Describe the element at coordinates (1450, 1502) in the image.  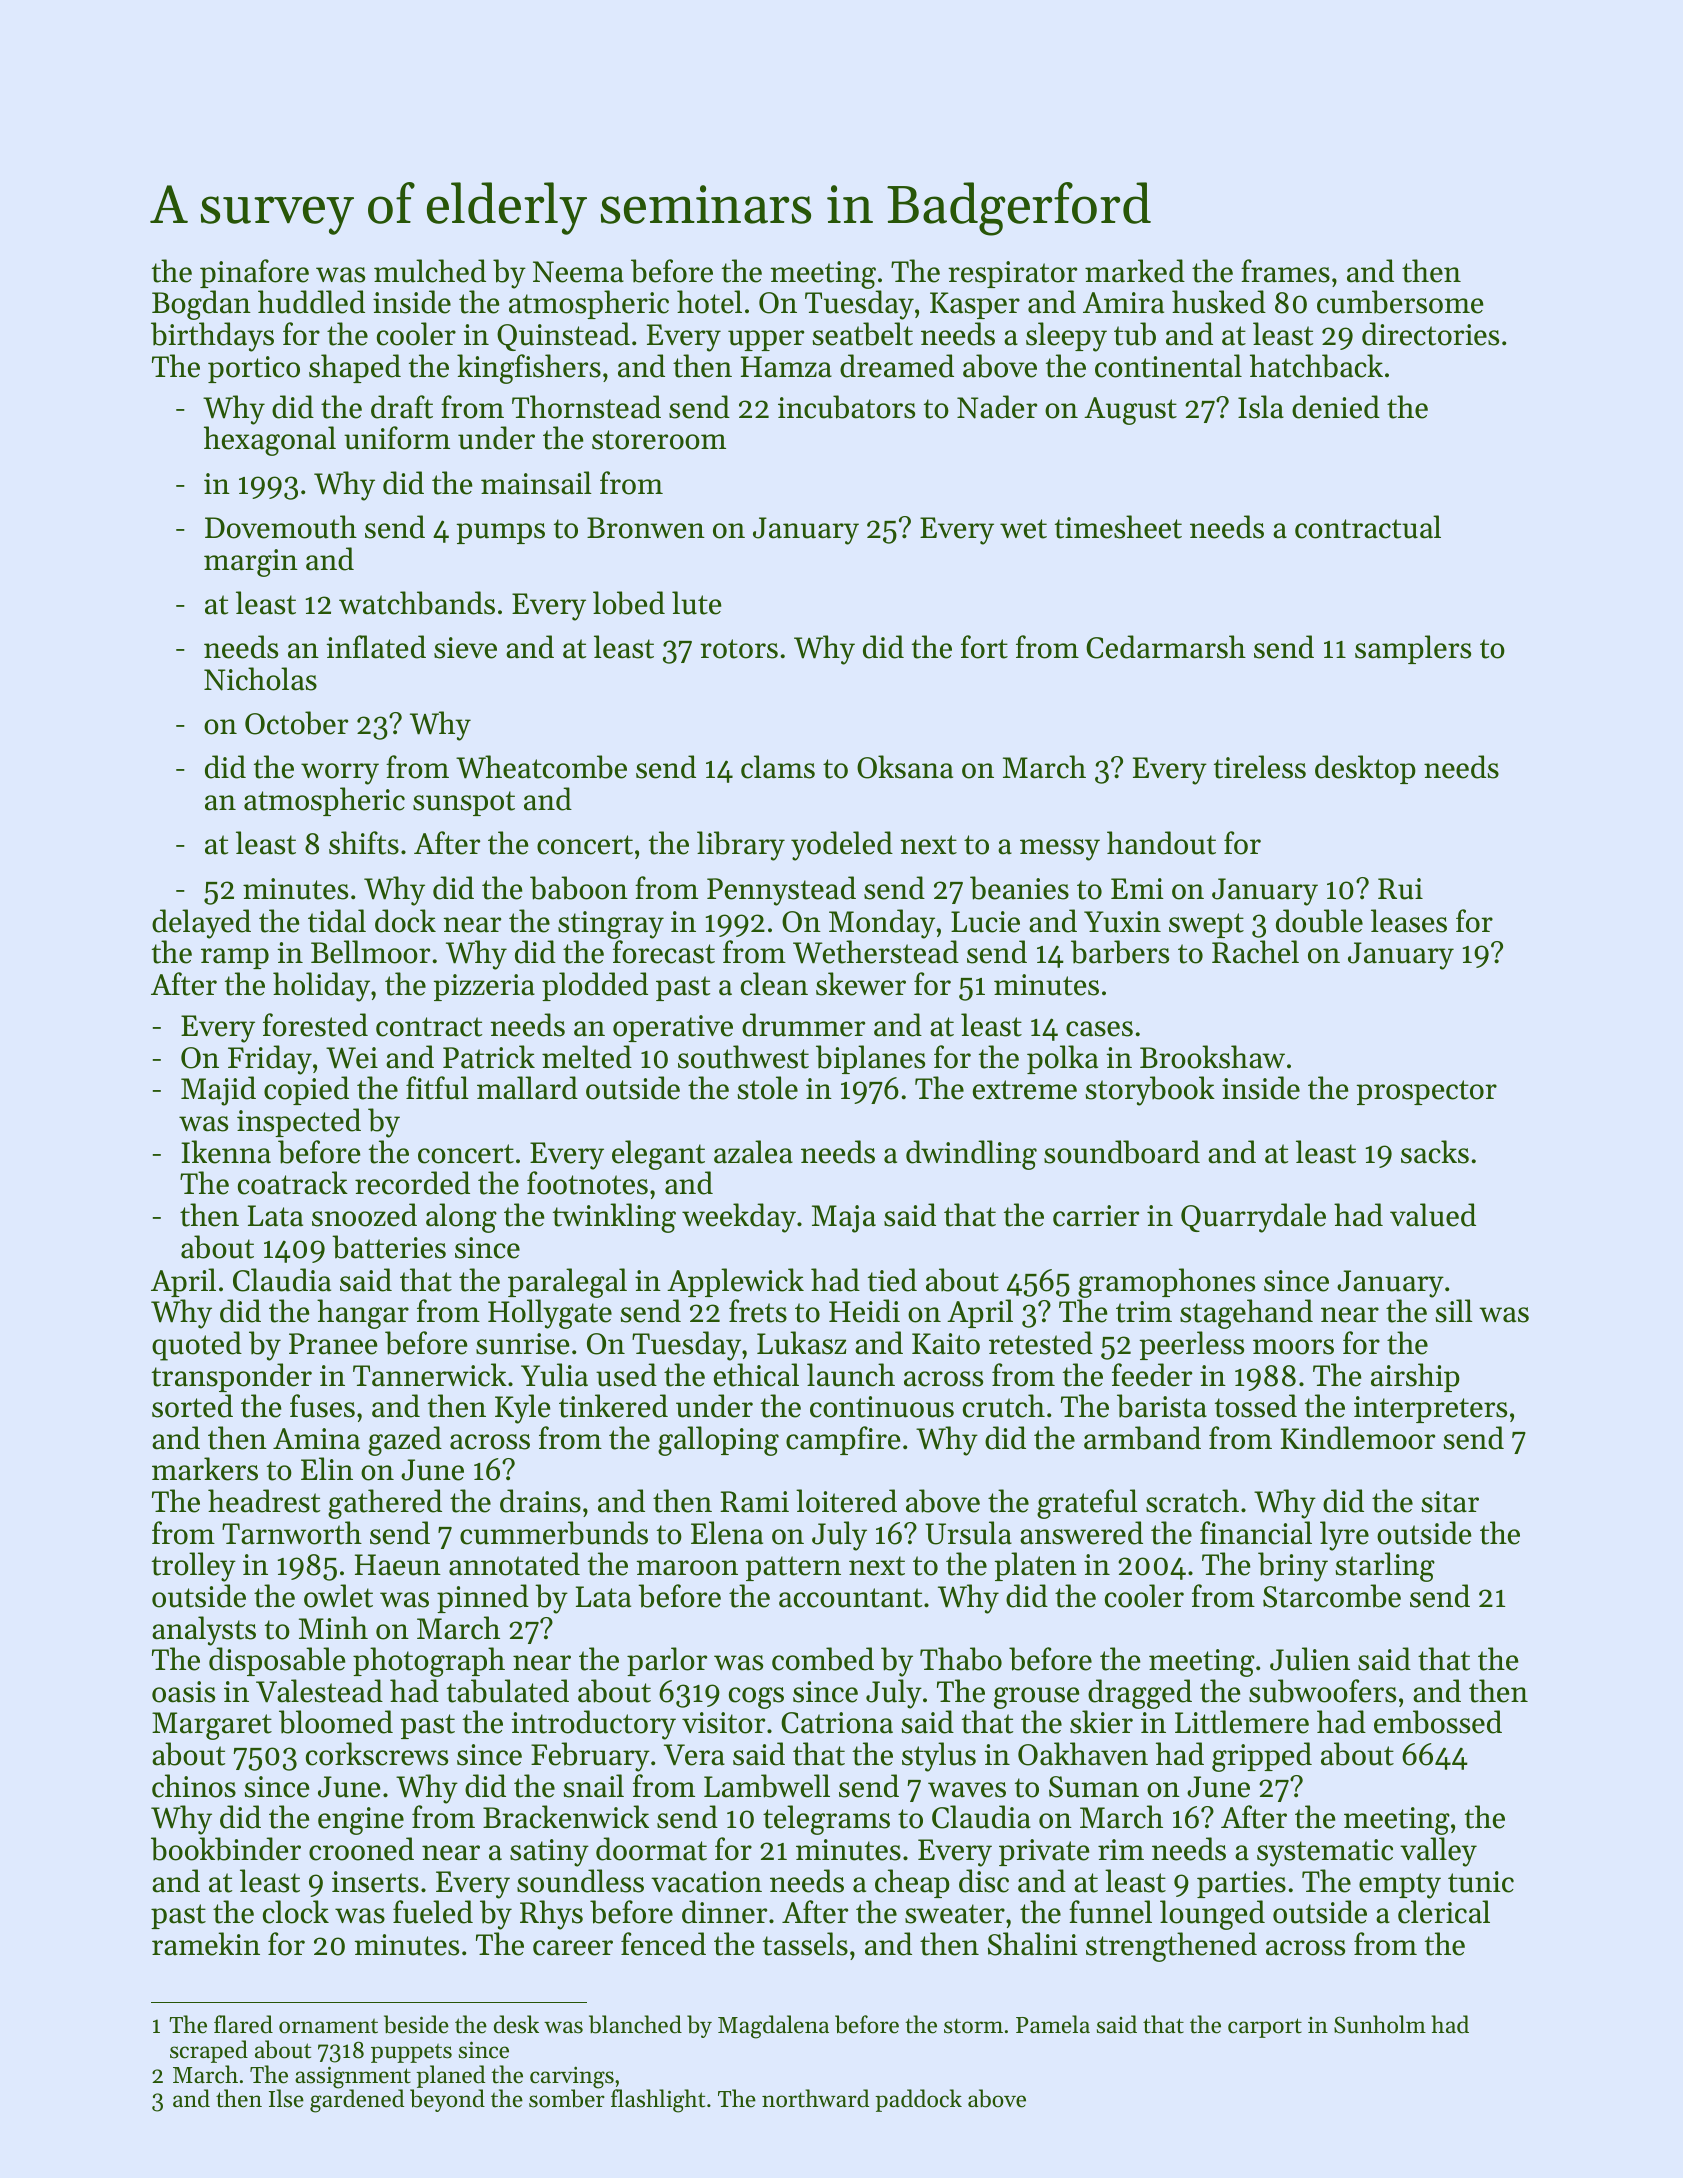
I see `sitar` at that location.
